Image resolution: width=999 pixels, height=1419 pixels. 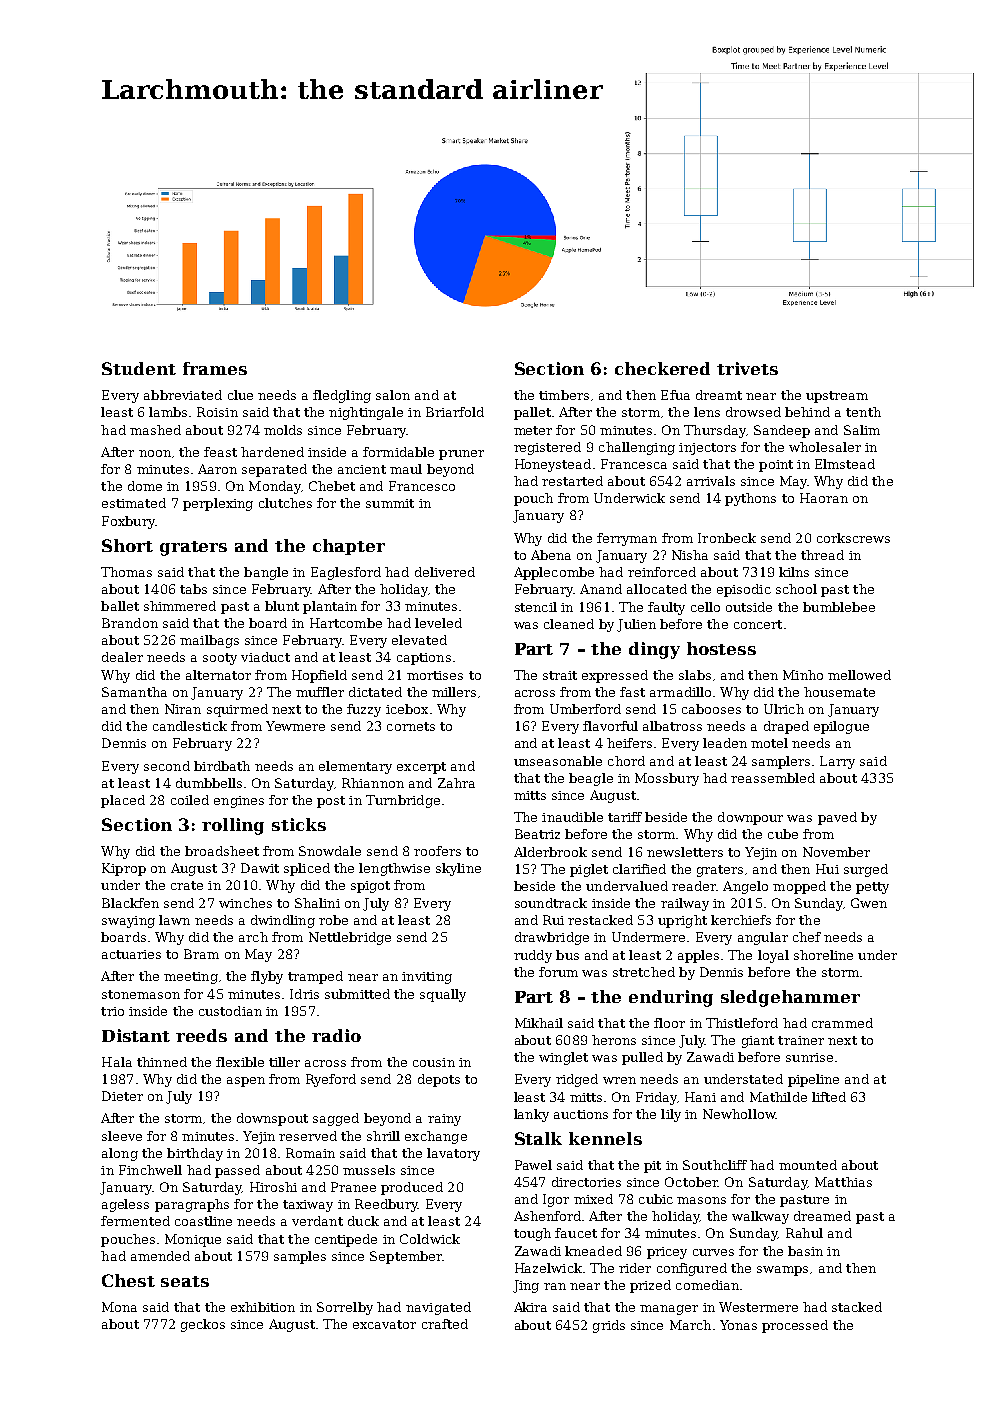 What do you see at coordinates (355, 767) in the screenshot?
I see `elementary` at bounding box center [355, 767].
